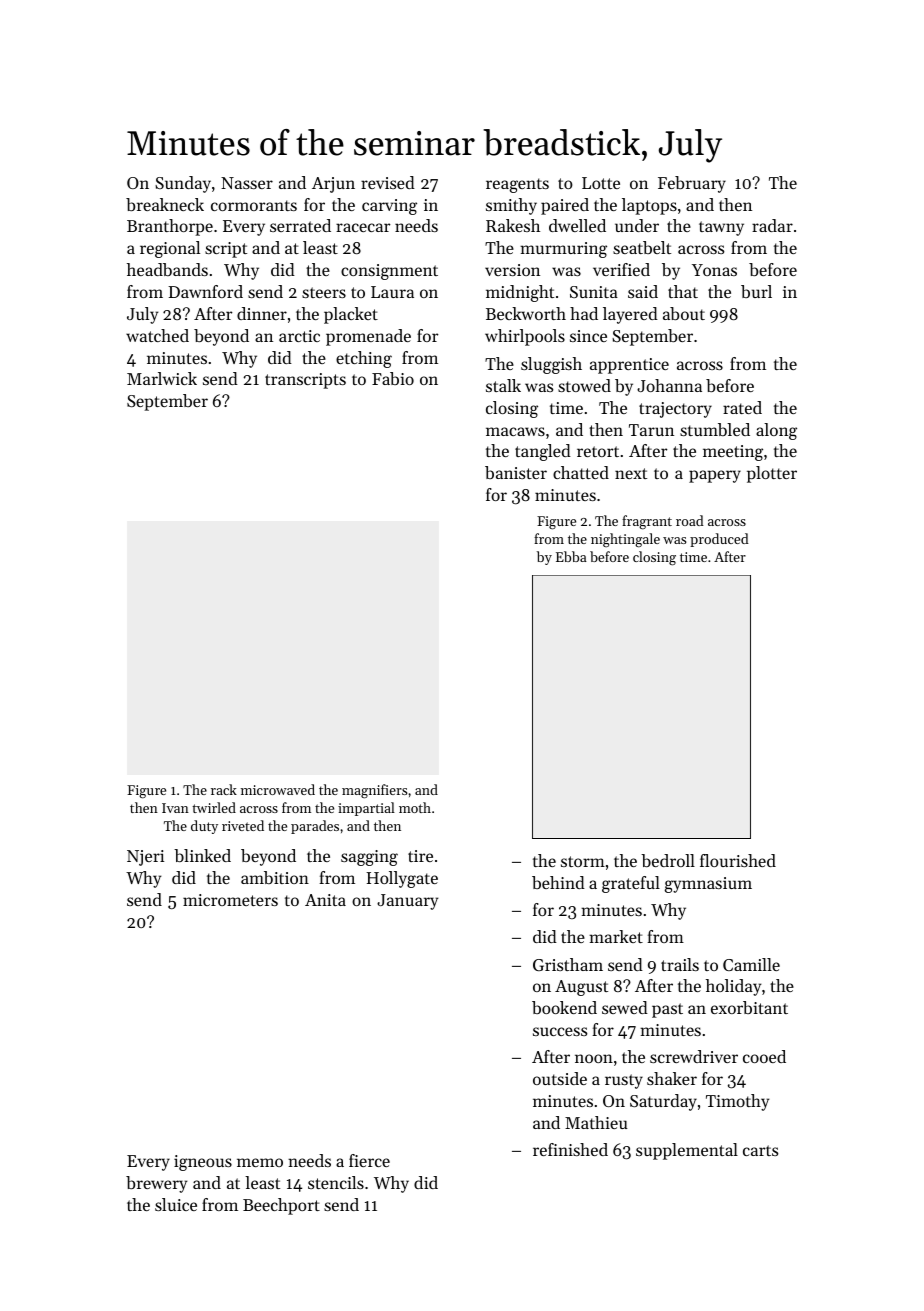 This screenshot has height=1311, width=924. I want to click on reagents, so click(517, 185).
